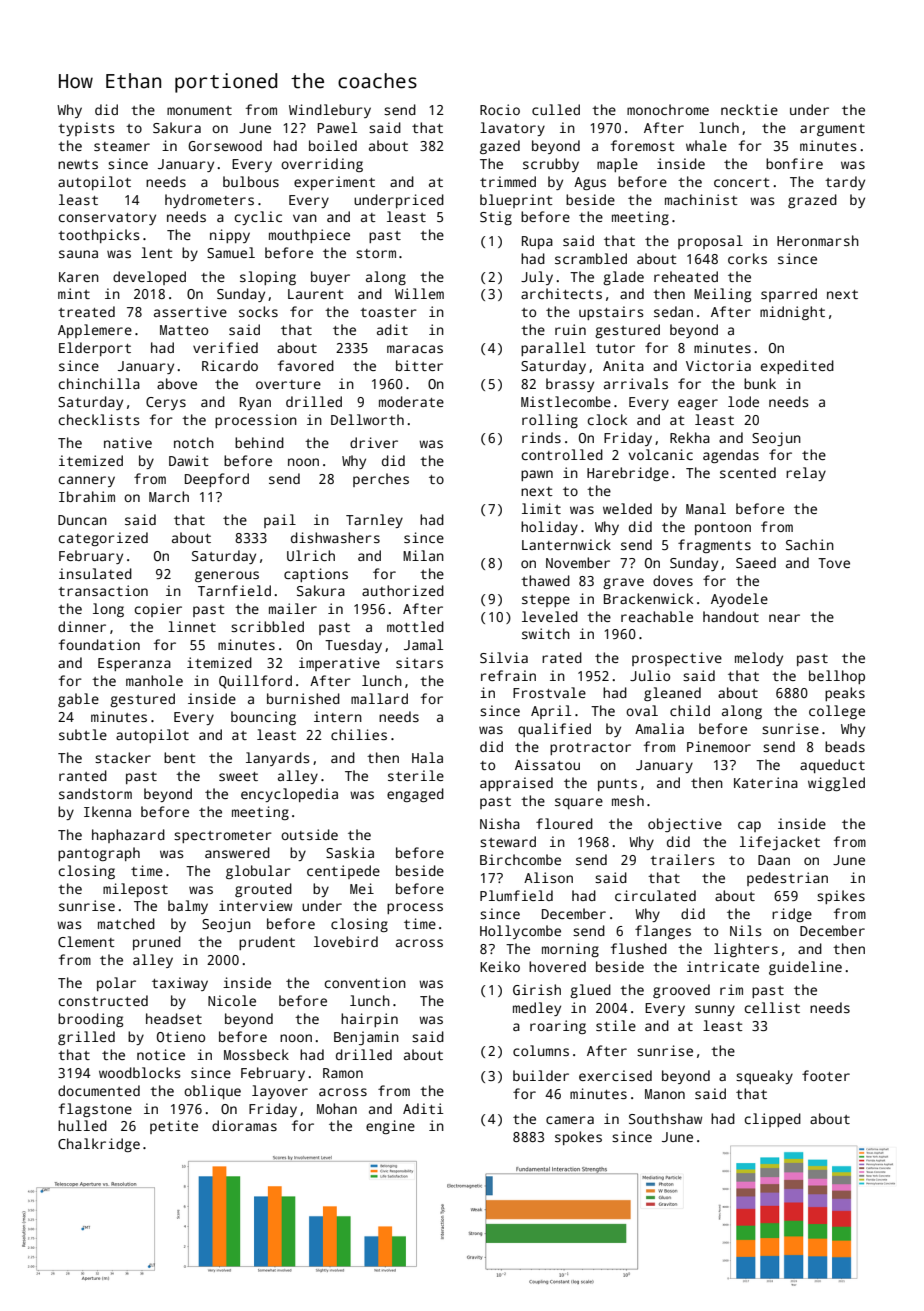  I want to click on guideline, so click(805, 968).
